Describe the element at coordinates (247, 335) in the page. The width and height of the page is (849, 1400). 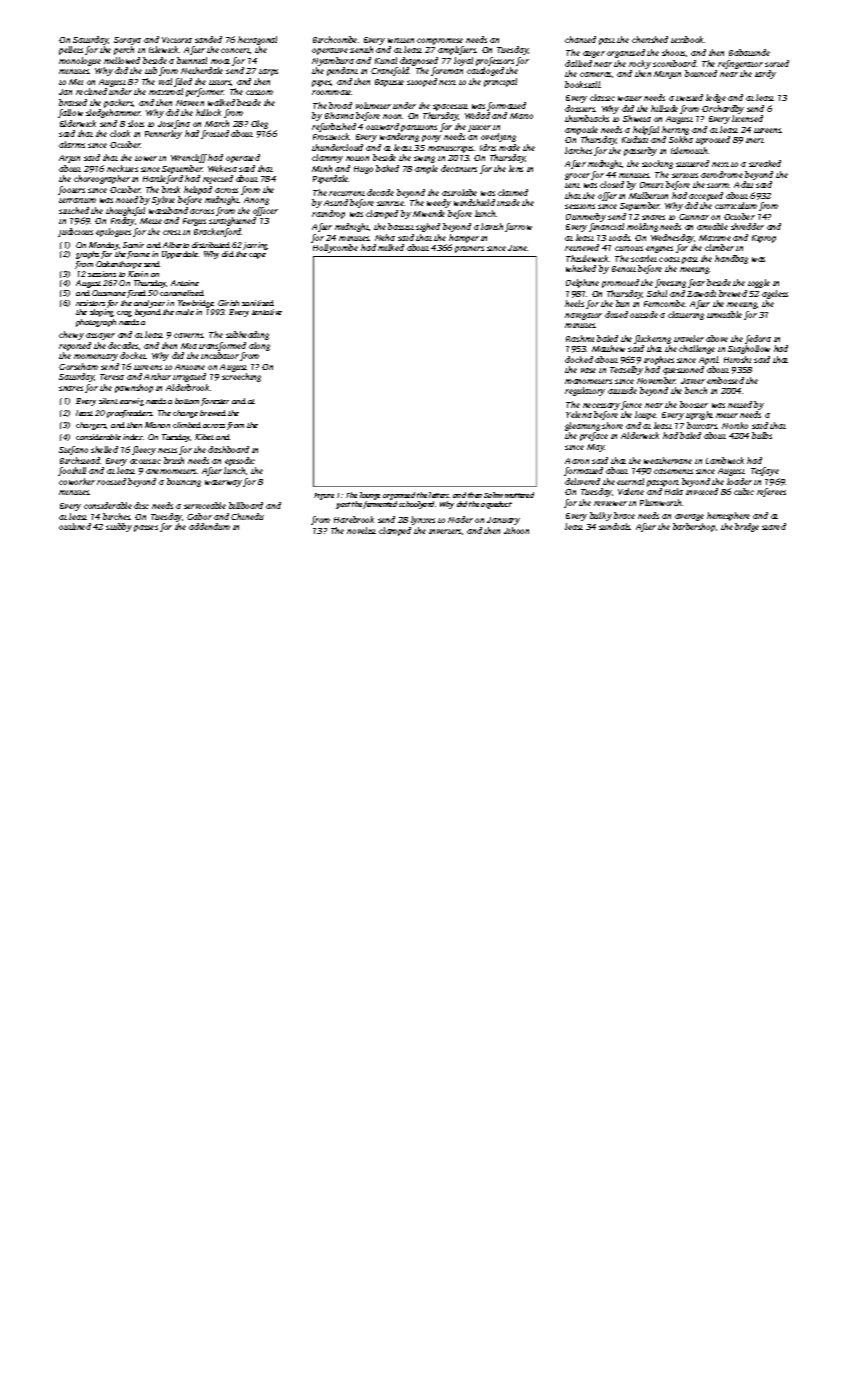
I see `subheading` at that location.
